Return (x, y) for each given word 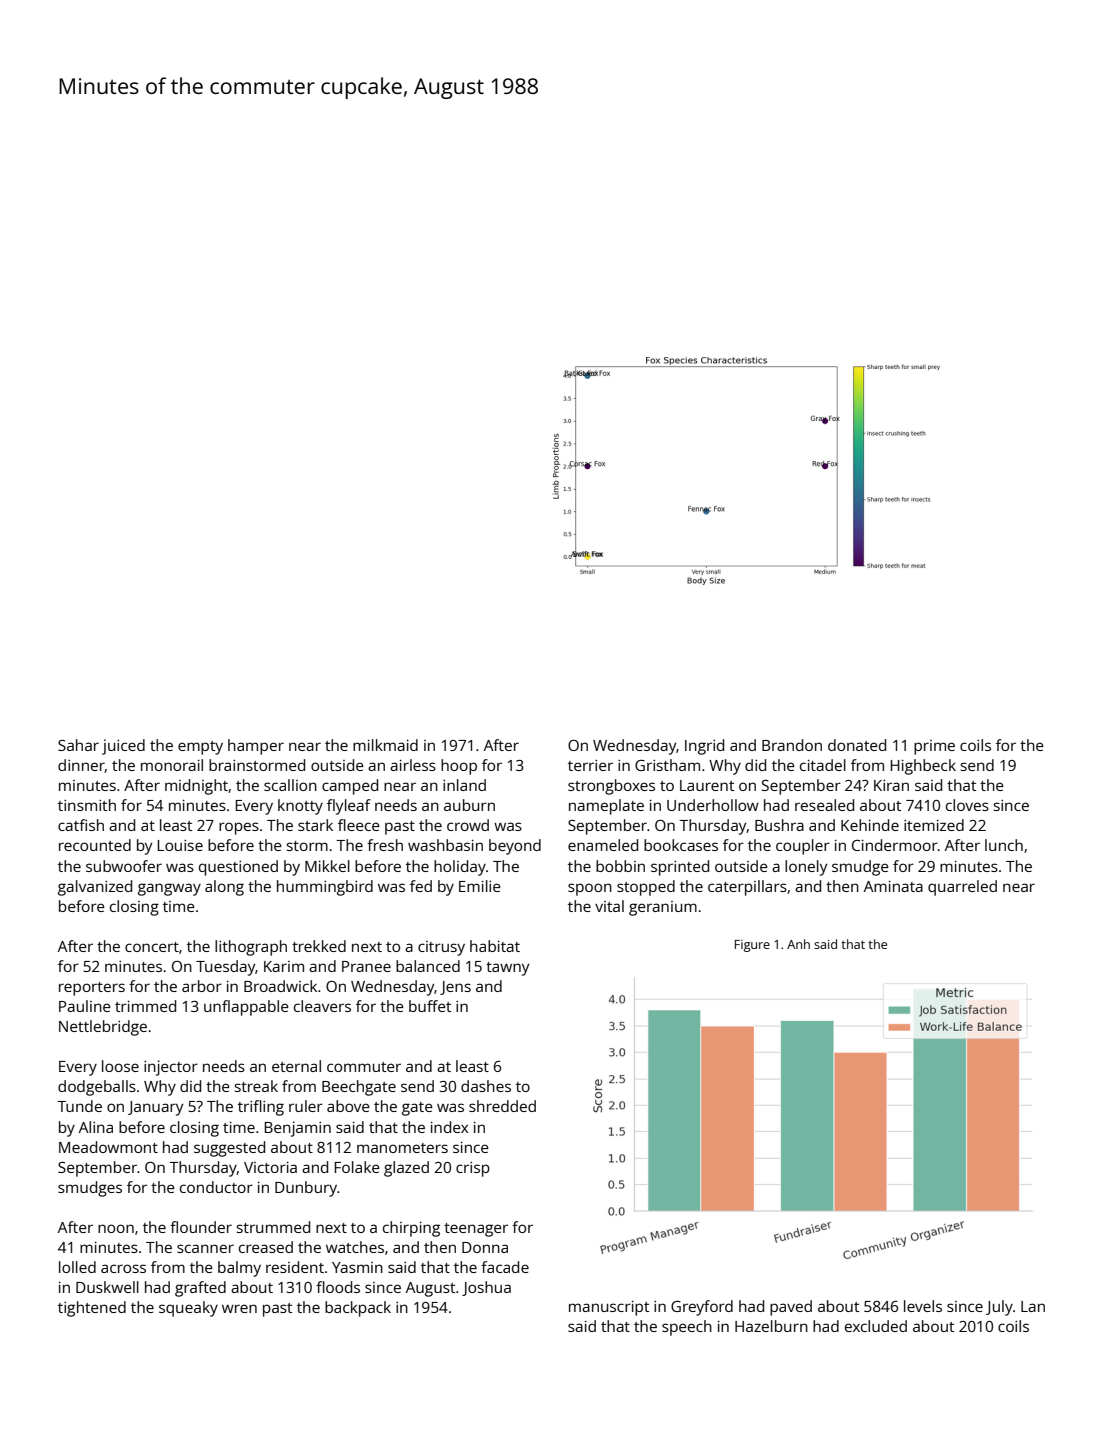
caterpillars (747, 888)
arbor (202, 986)
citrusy (441, 948)
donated (857, 745)
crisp (473, 1169)
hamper (256, 747)
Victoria (270, 1167)
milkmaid (385, 745)
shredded (502, 1106)
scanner (205, 1248)
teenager (476, 1230)
